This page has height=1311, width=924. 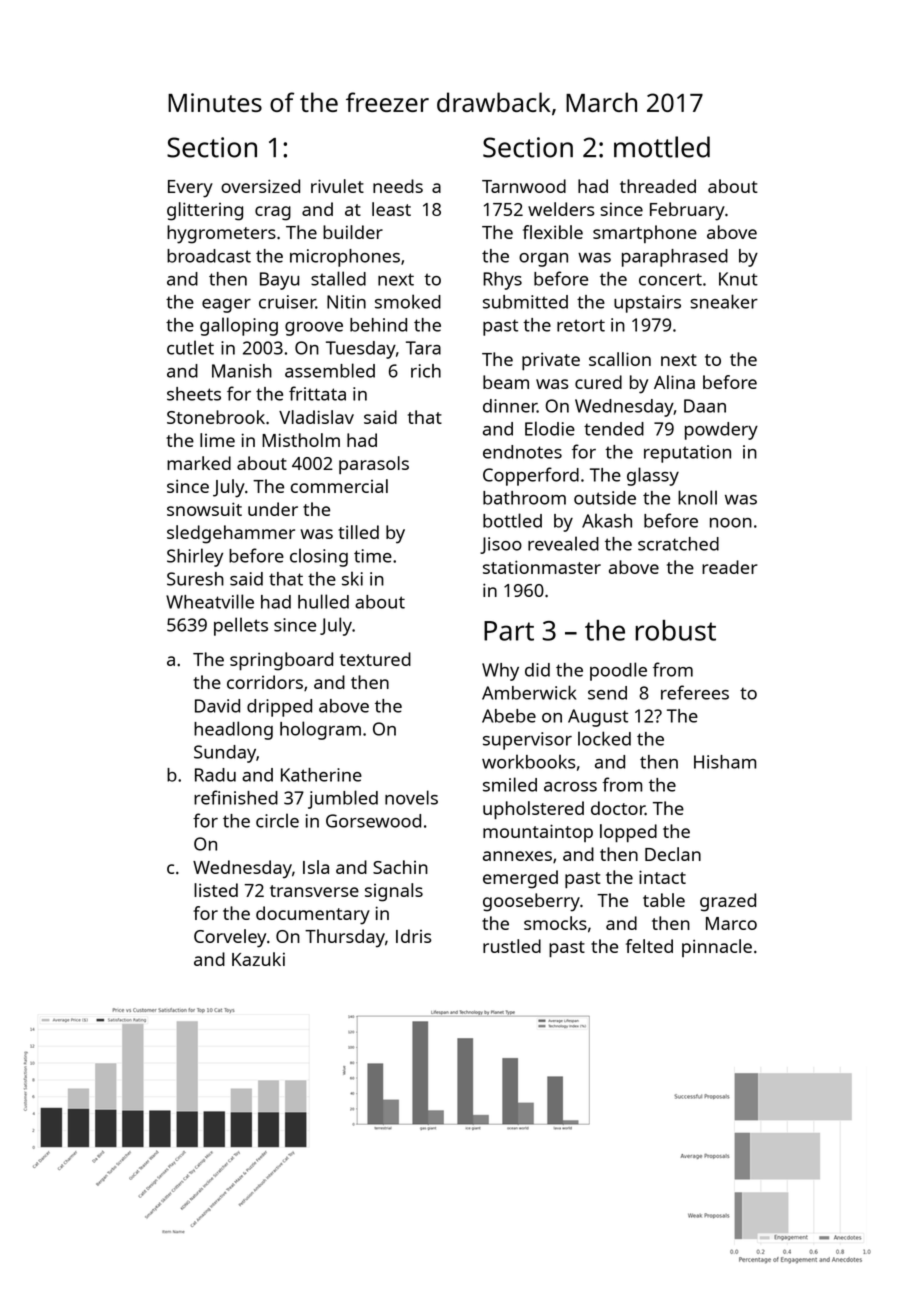 What do you see at coordinates (374, 465) in the page?
I see `parasols` at bounding box center [374, 465].
